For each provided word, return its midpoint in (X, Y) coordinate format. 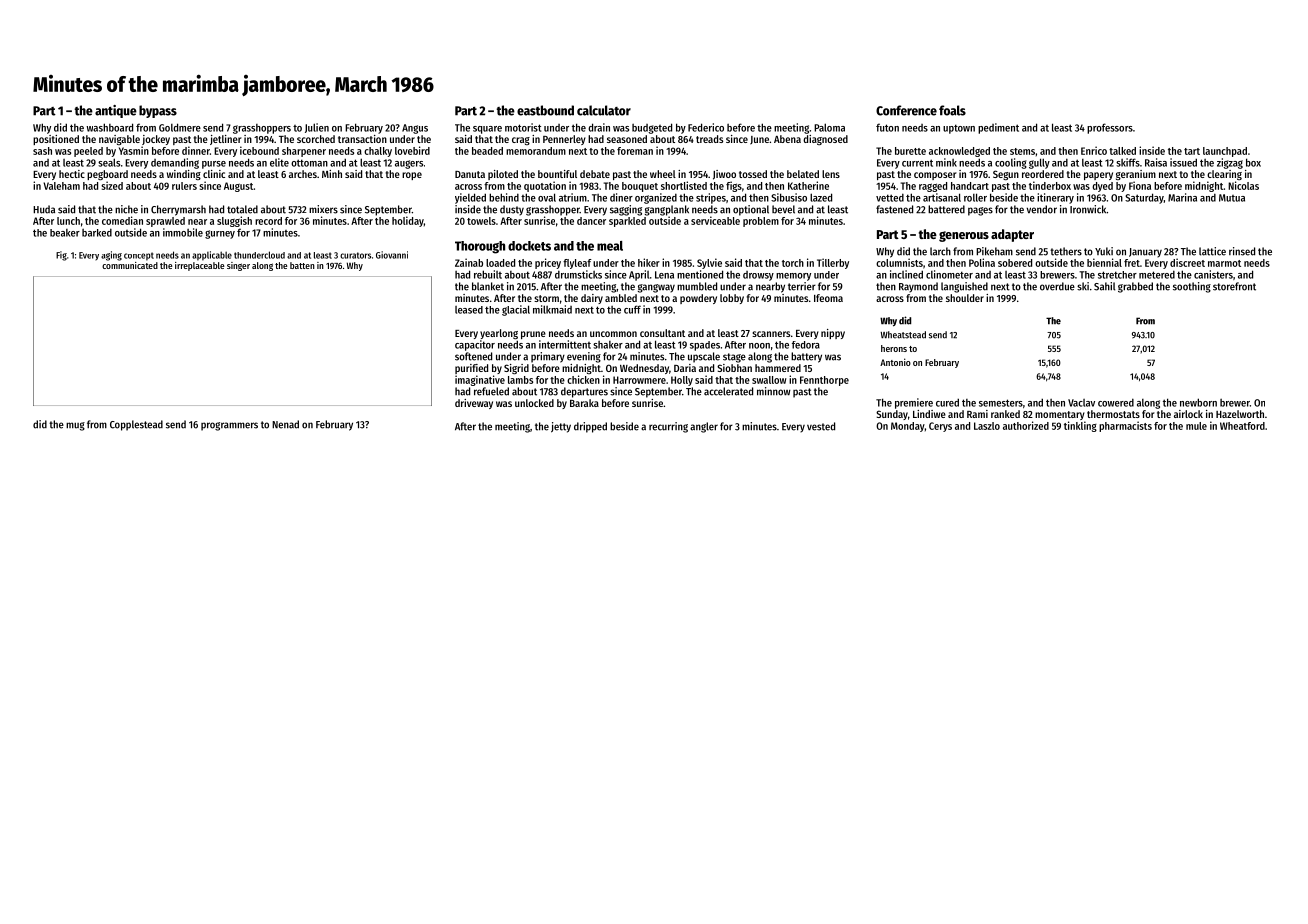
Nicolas (1243, 185)
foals (952, 110)
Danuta (470, 174)
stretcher (1117, 275)
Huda (44, 209)
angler (704, 427)
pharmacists (1125, 426)
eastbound (545, 110)
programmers (229, 426)
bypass (158, 111)
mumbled (697, 286)
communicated (130, 265)
